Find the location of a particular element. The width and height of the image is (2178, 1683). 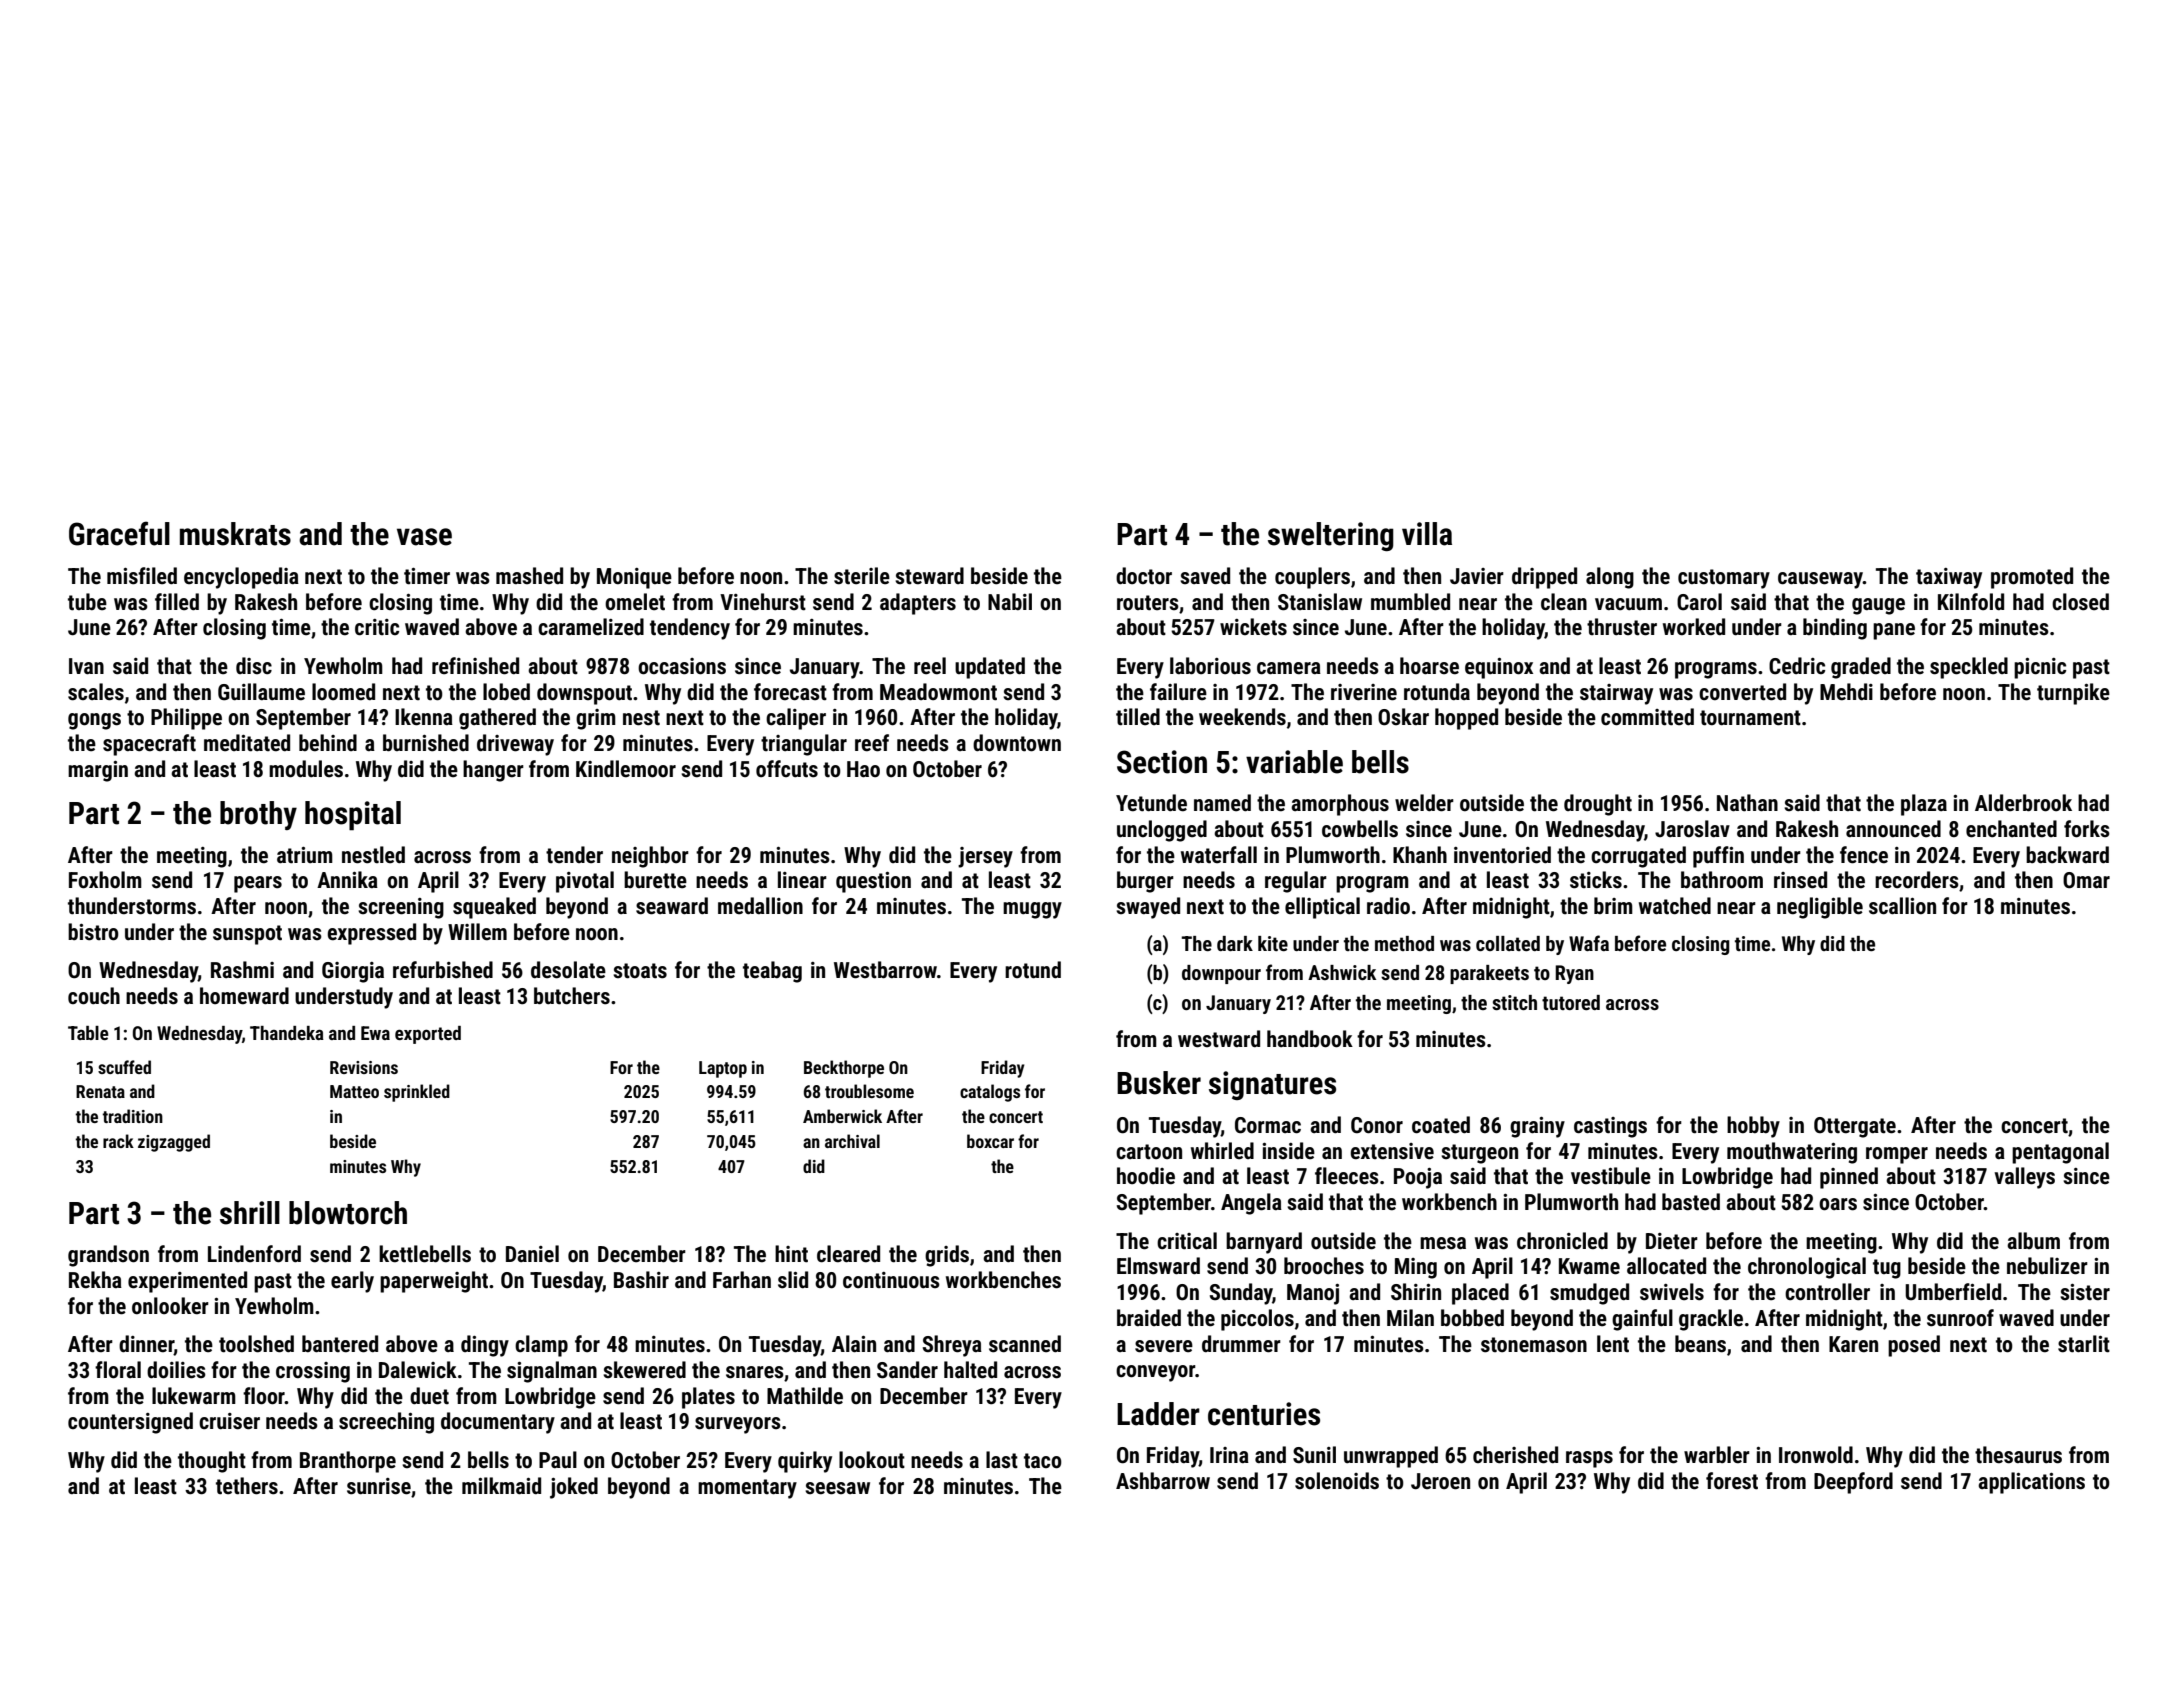

romper is located at coordinates (1897, 1155).
